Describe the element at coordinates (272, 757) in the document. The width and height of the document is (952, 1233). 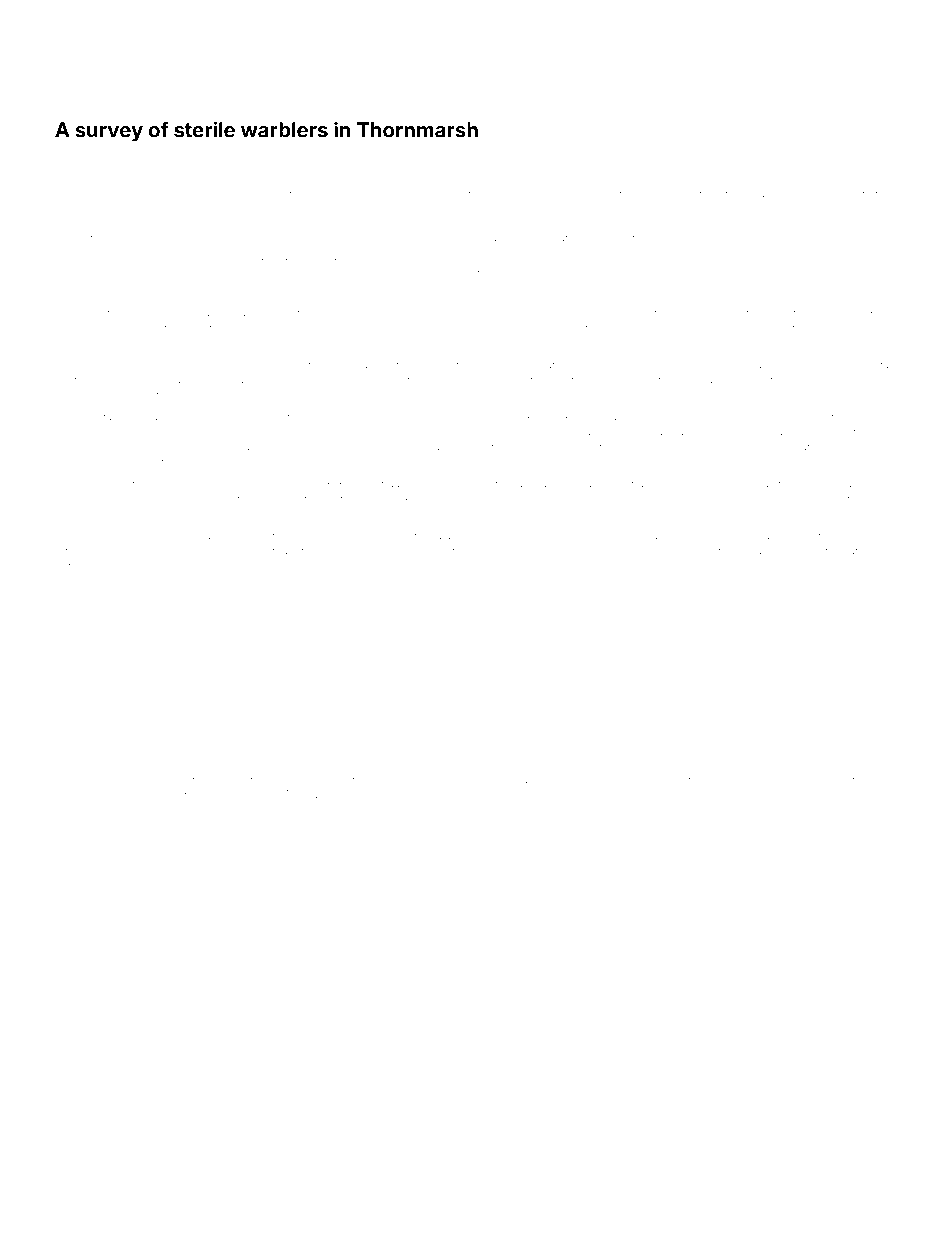
I see `Dovemouth` at that location.
